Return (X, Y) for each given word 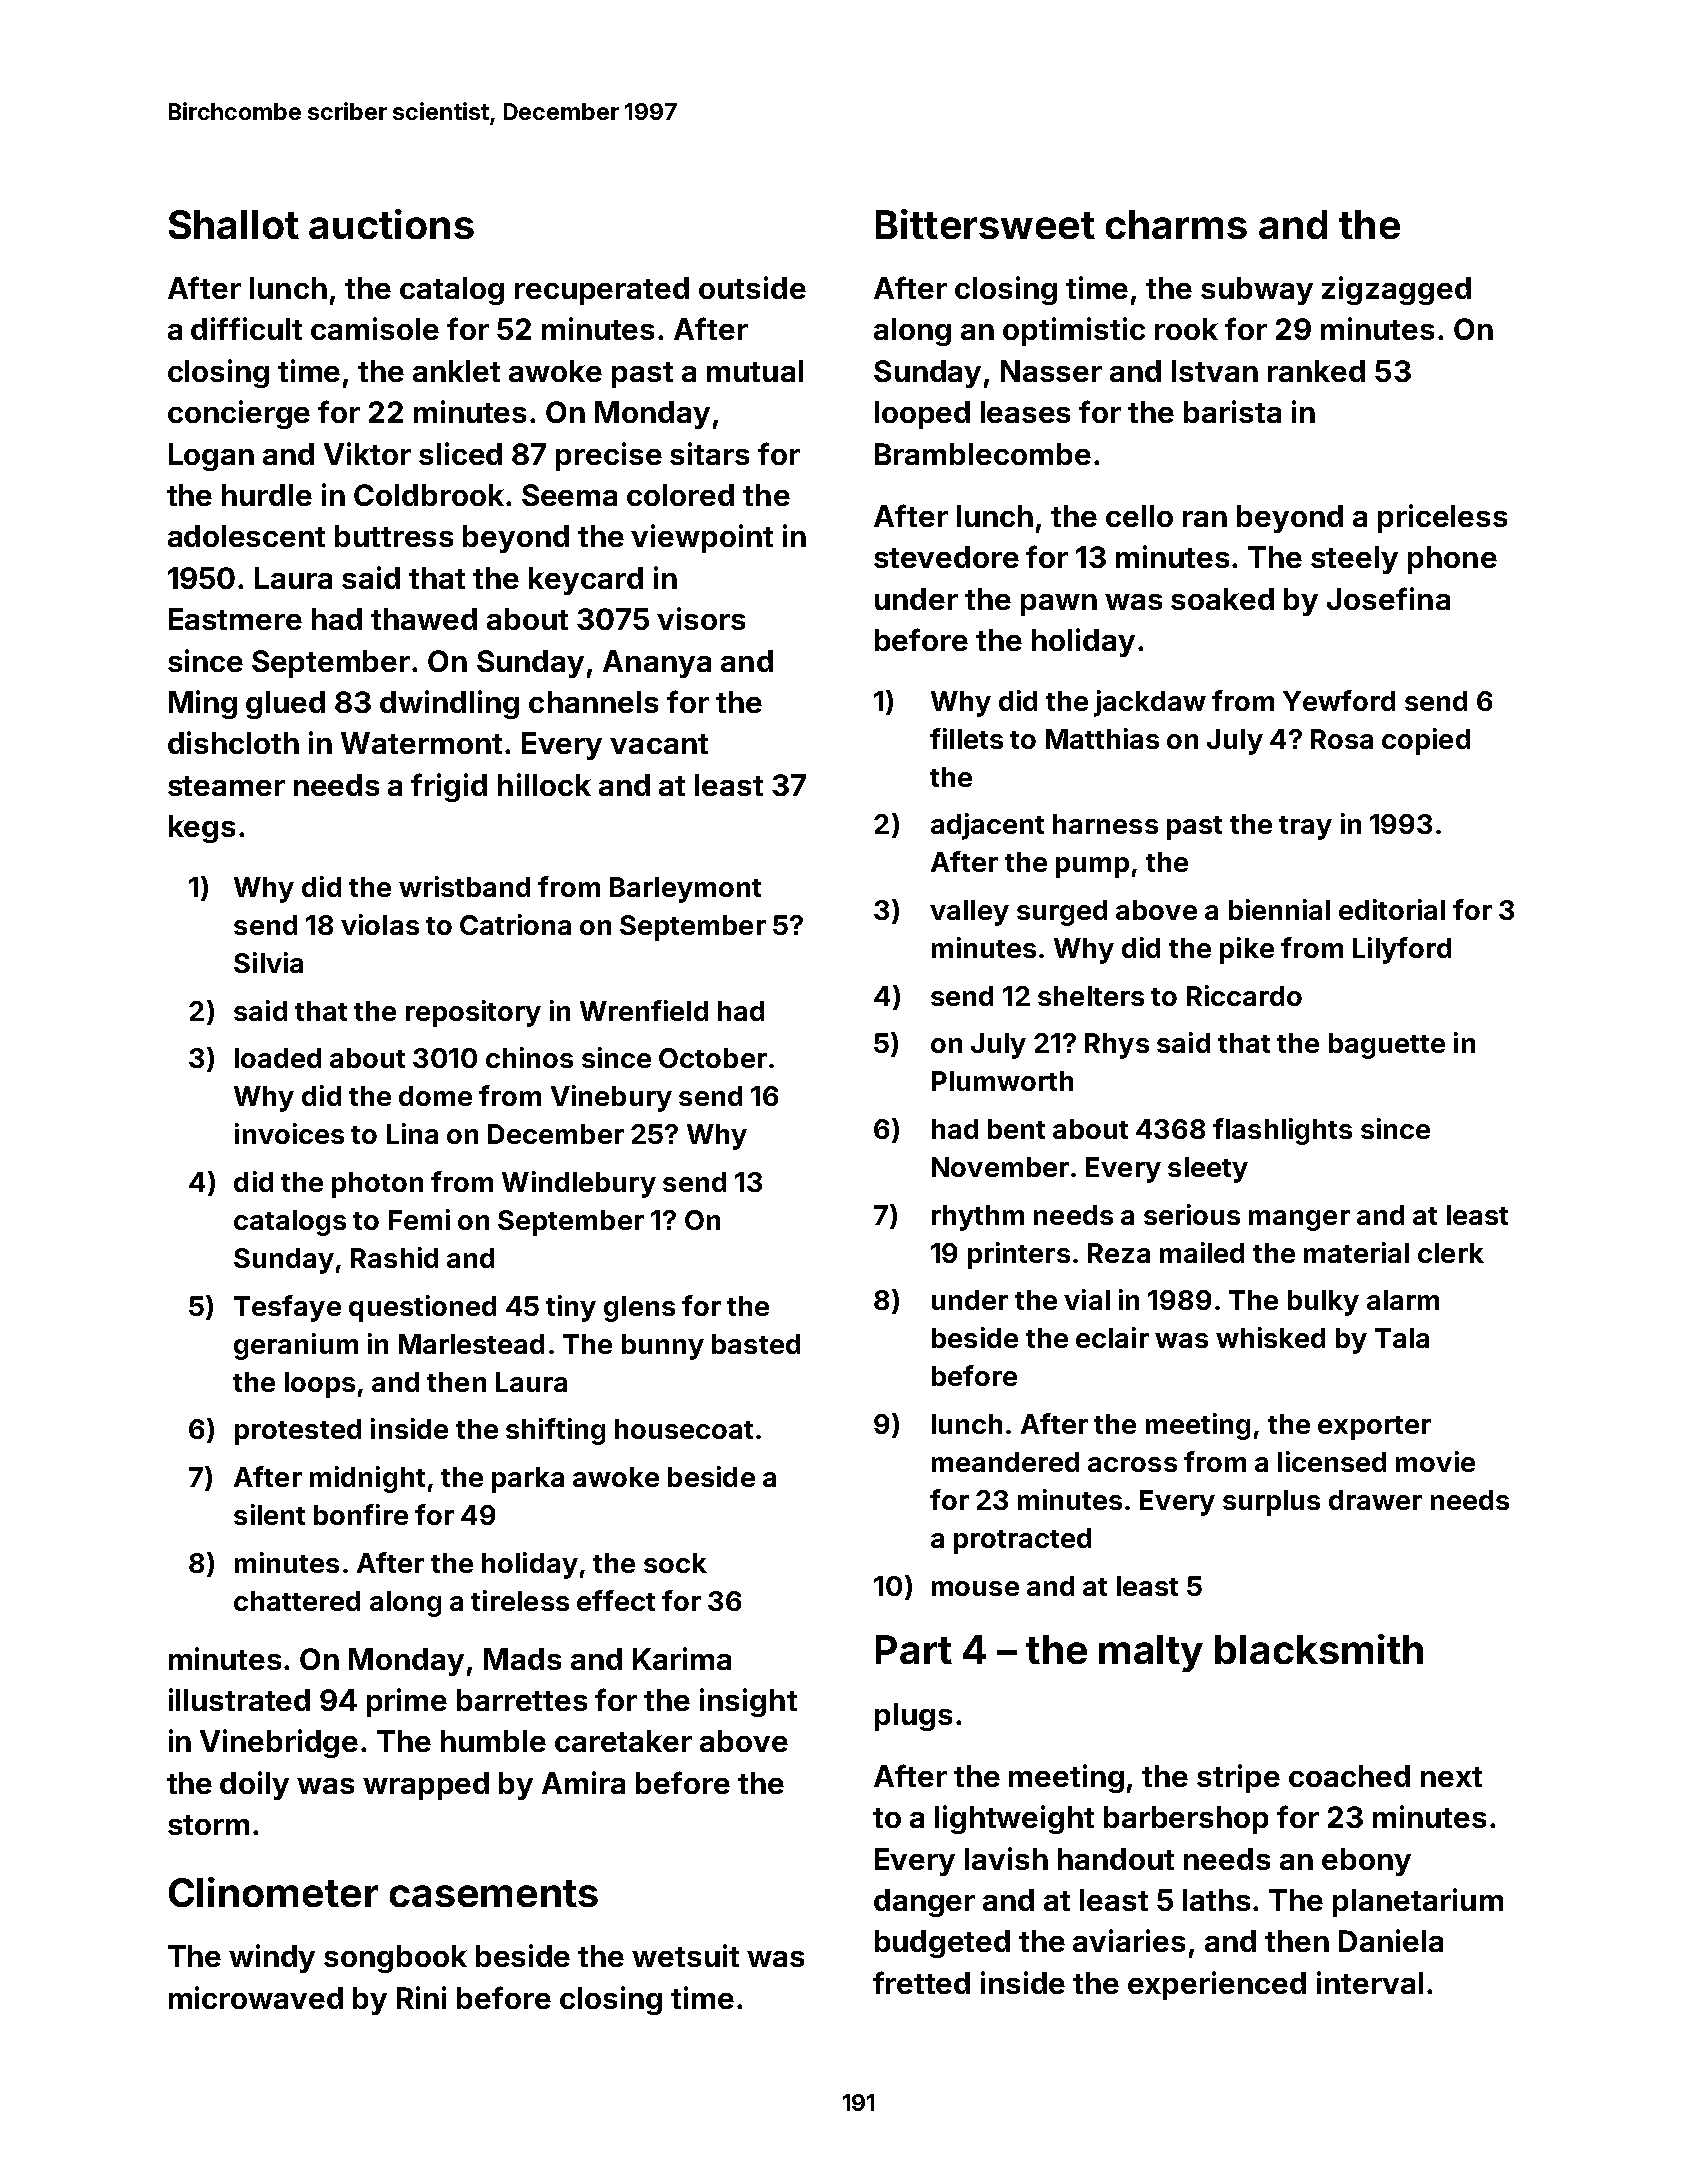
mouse (975, 1588)
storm (208, 1825)
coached (1349, 1776)
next (1451, 1777)
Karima (682, 1658)
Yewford (1339, 700)
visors (701, 618)
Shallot (234, 224)
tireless (520, 1600)
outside (752, 287)
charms (1176, 224)
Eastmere (235, 619)
